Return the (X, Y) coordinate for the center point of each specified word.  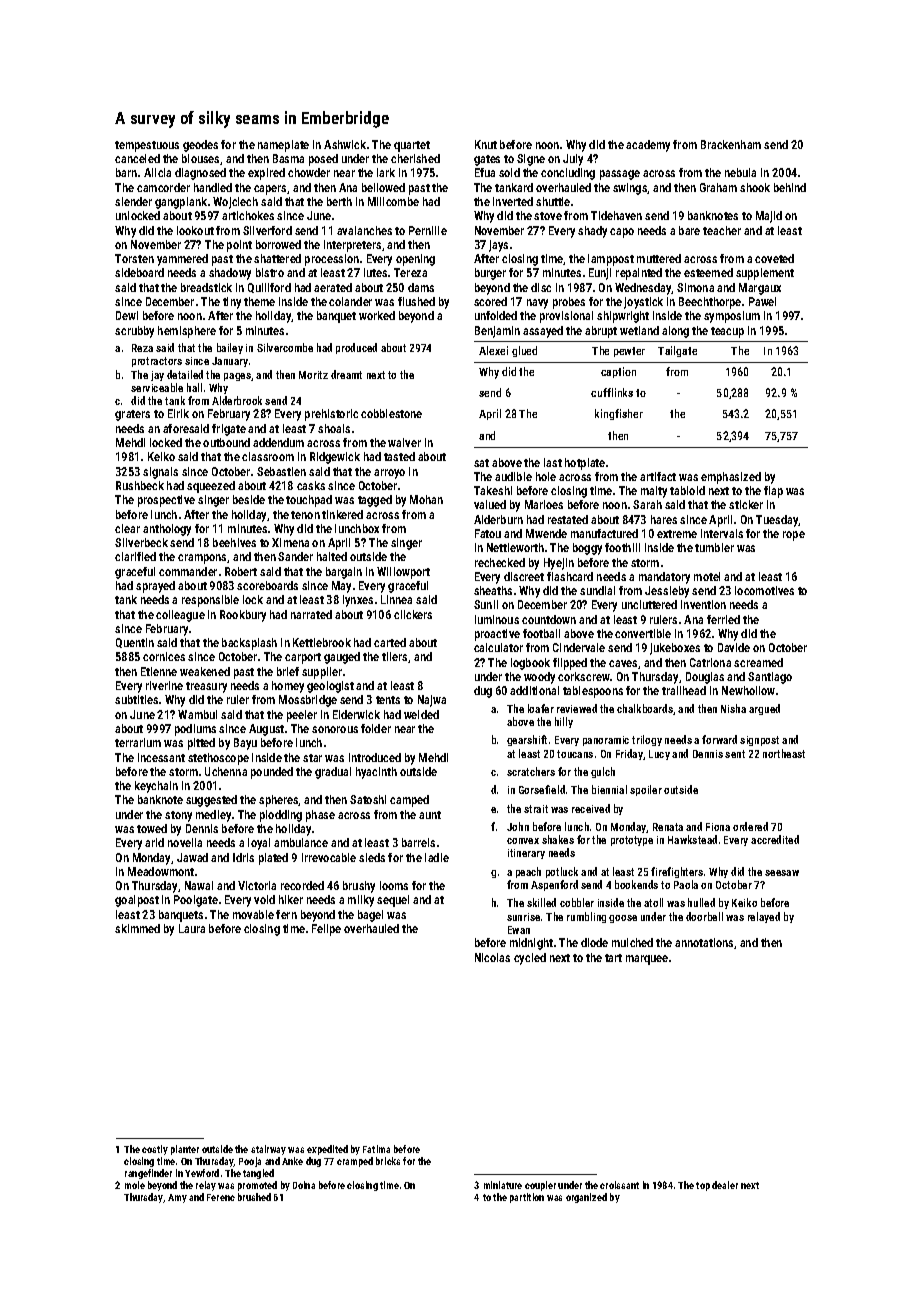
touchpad (309, 501)
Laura (192, 928)
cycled (530, 959)
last (553, 462)
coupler (540, 1186)
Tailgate (677, 351)
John (518, 826)
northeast (784, 753)
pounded (272, 773)
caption (618, 372)
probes (569, 303)
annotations (704, 942)
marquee (647, 960)
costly (155, 1150)
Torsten (134, 258)
